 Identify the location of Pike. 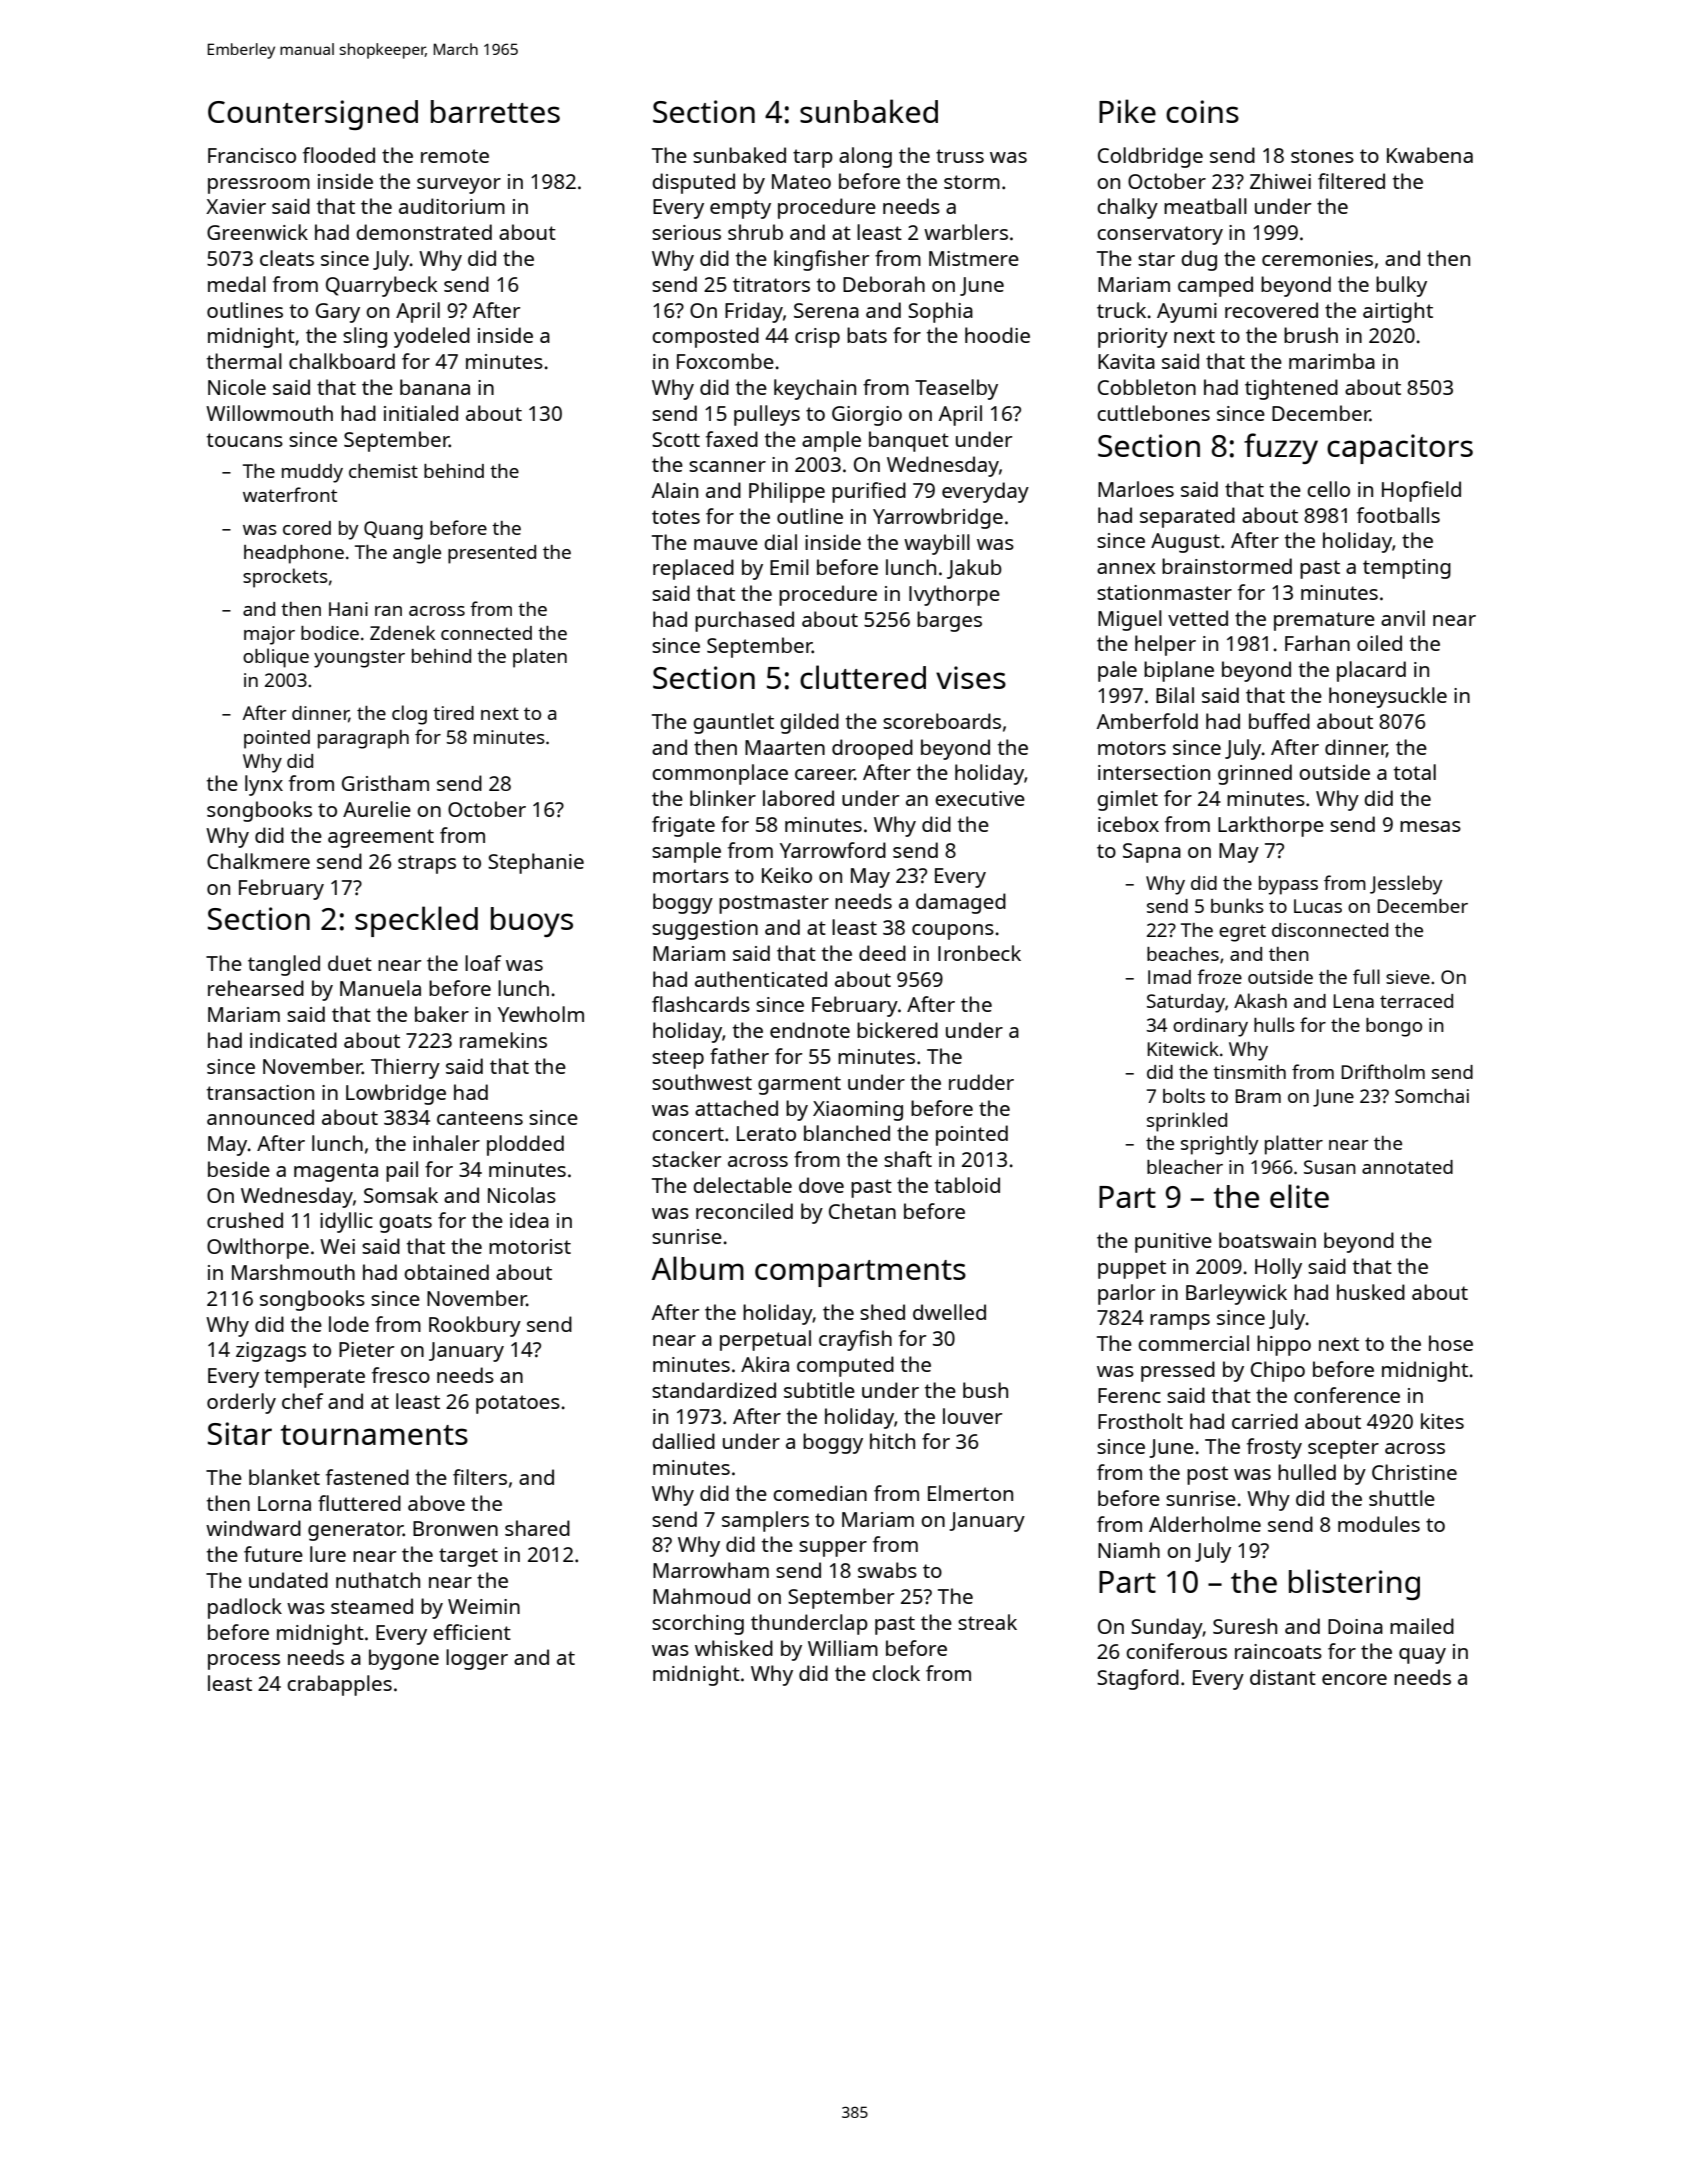
(1127, 111).
